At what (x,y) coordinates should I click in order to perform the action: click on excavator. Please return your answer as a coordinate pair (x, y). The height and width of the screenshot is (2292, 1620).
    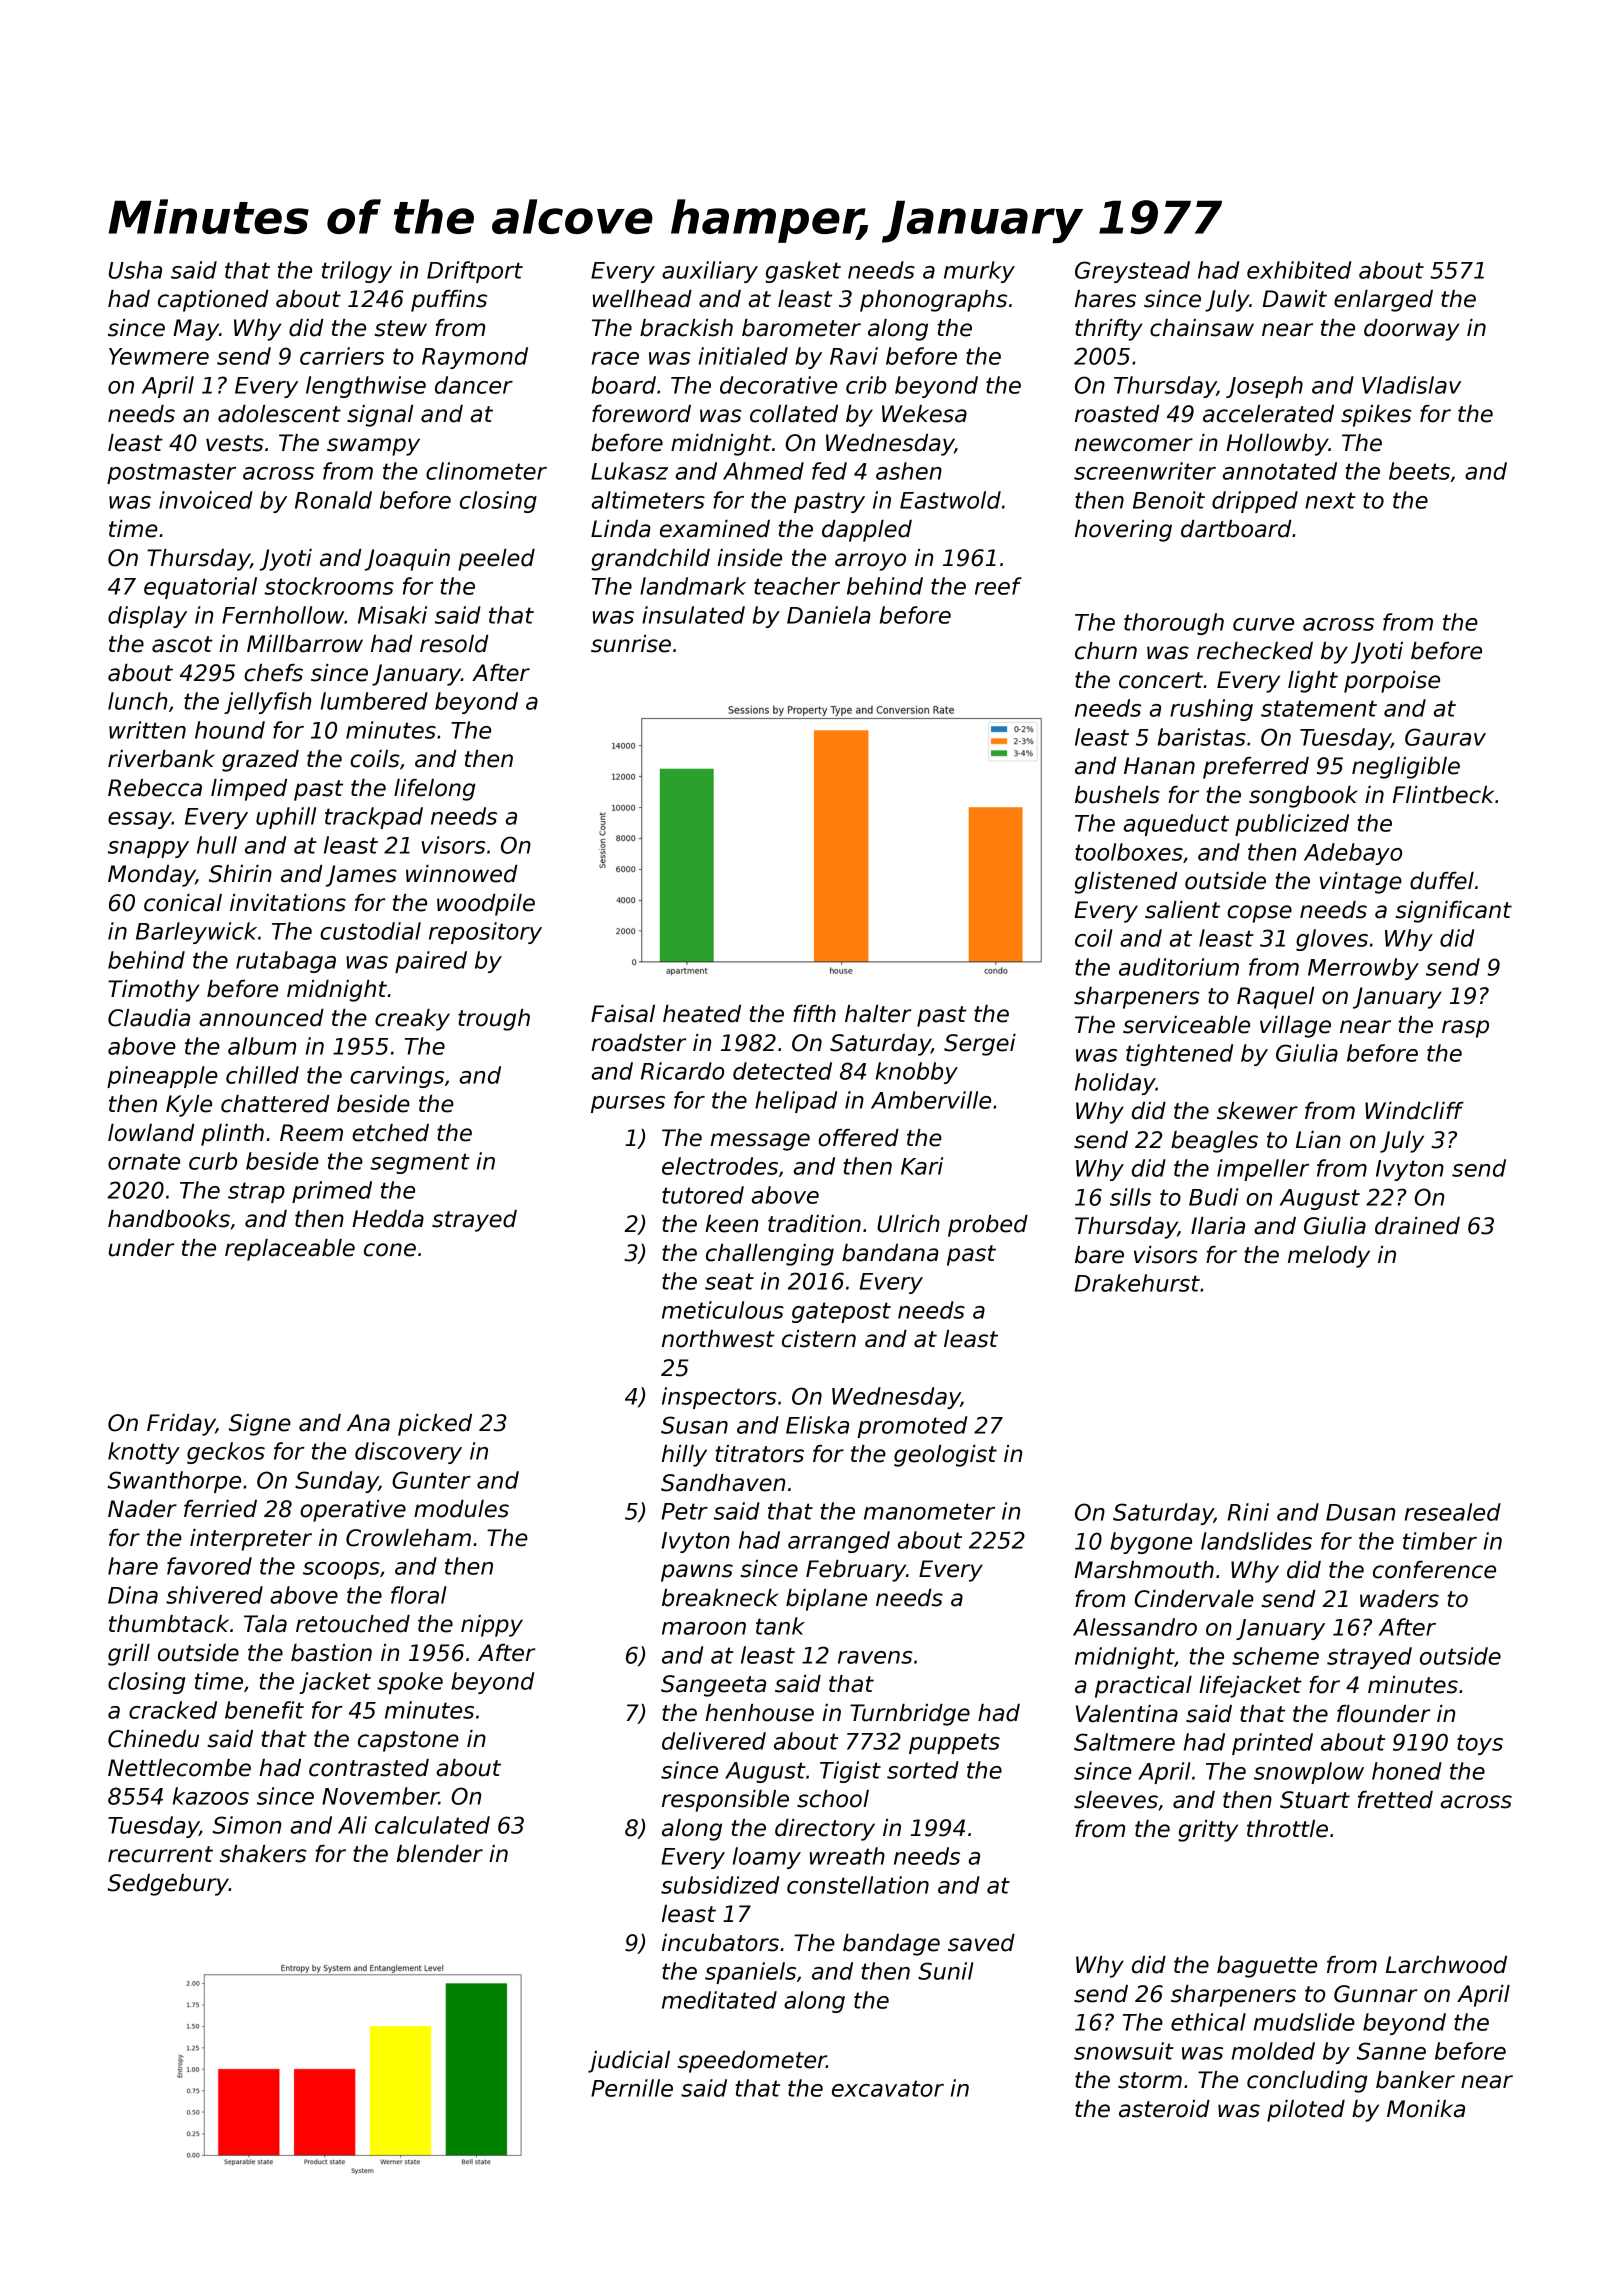
    Looking at the image, I should click on (888, 2088).
